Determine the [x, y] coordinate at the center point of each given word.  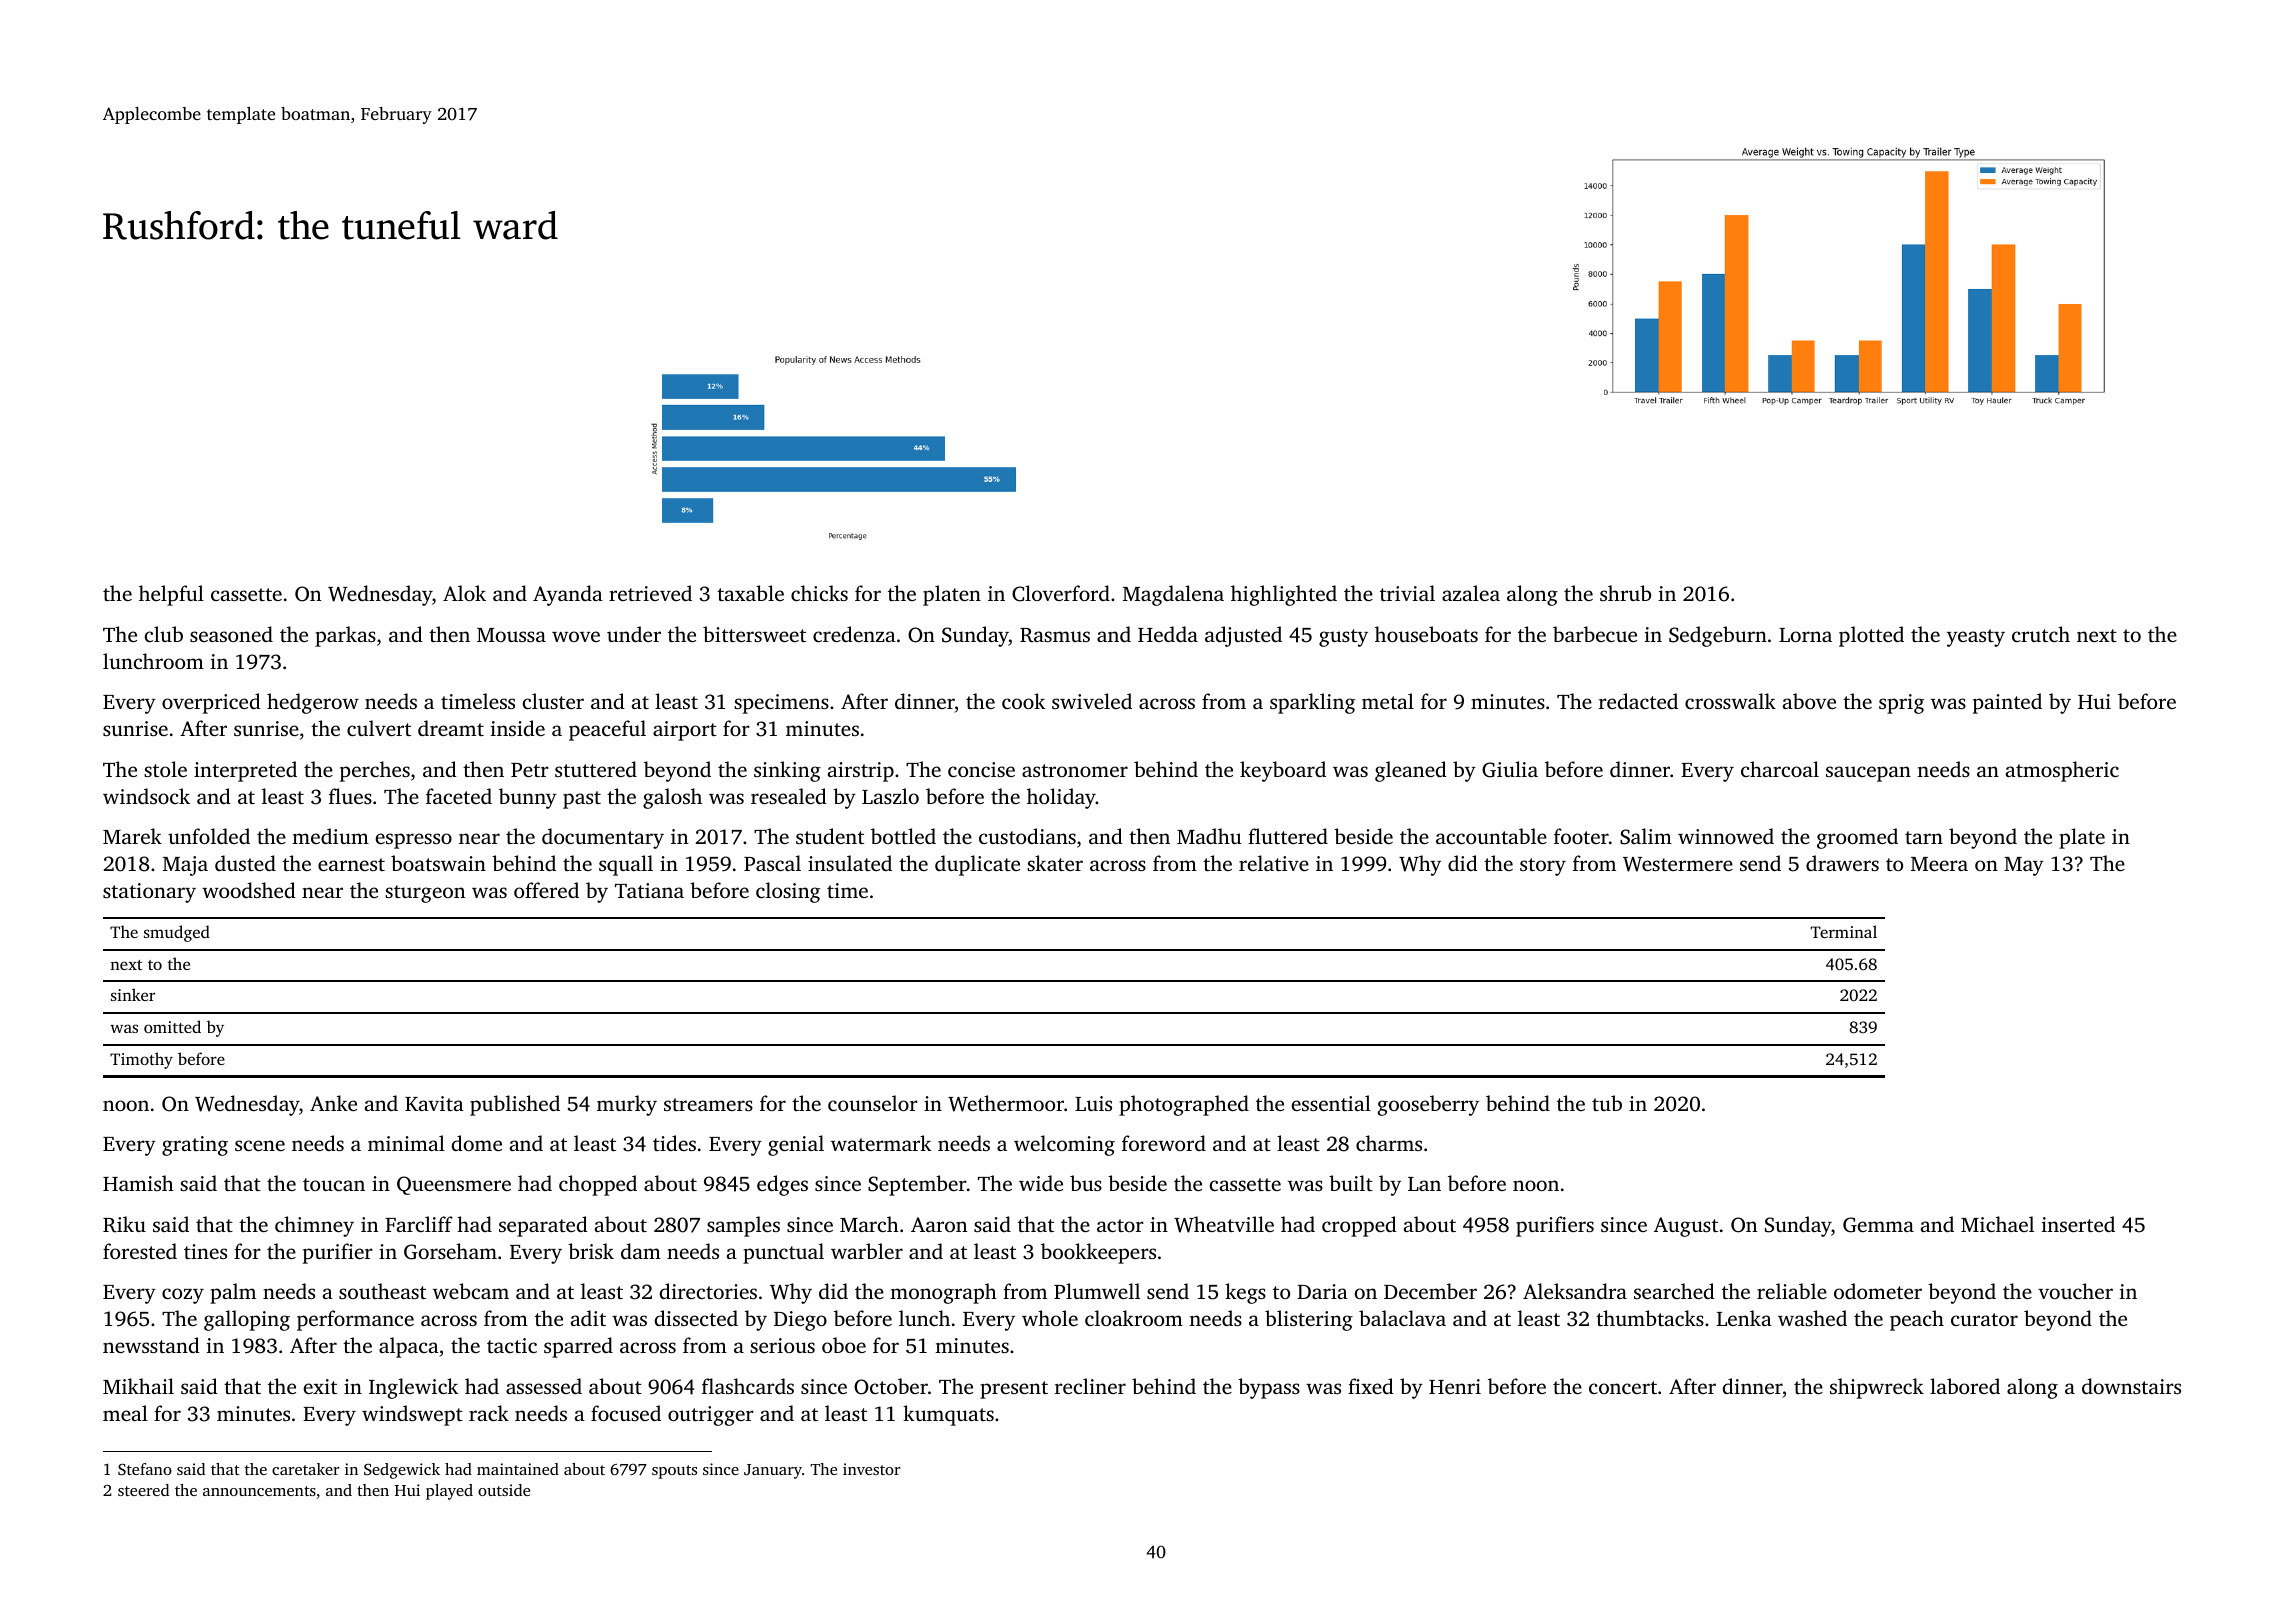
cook [1023, 701]
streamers [708, 1104]
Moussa [511, 635]
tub [1607, 1103]
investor [871, 1469]
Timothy [141, 1060]
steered [143, 1490]
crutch [2041, 634]
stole [165, 769]
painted [2007, 703]
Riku [124, 1224]
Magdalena [1173, 595]
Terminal [1844, 931]
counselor [873, 1103]
